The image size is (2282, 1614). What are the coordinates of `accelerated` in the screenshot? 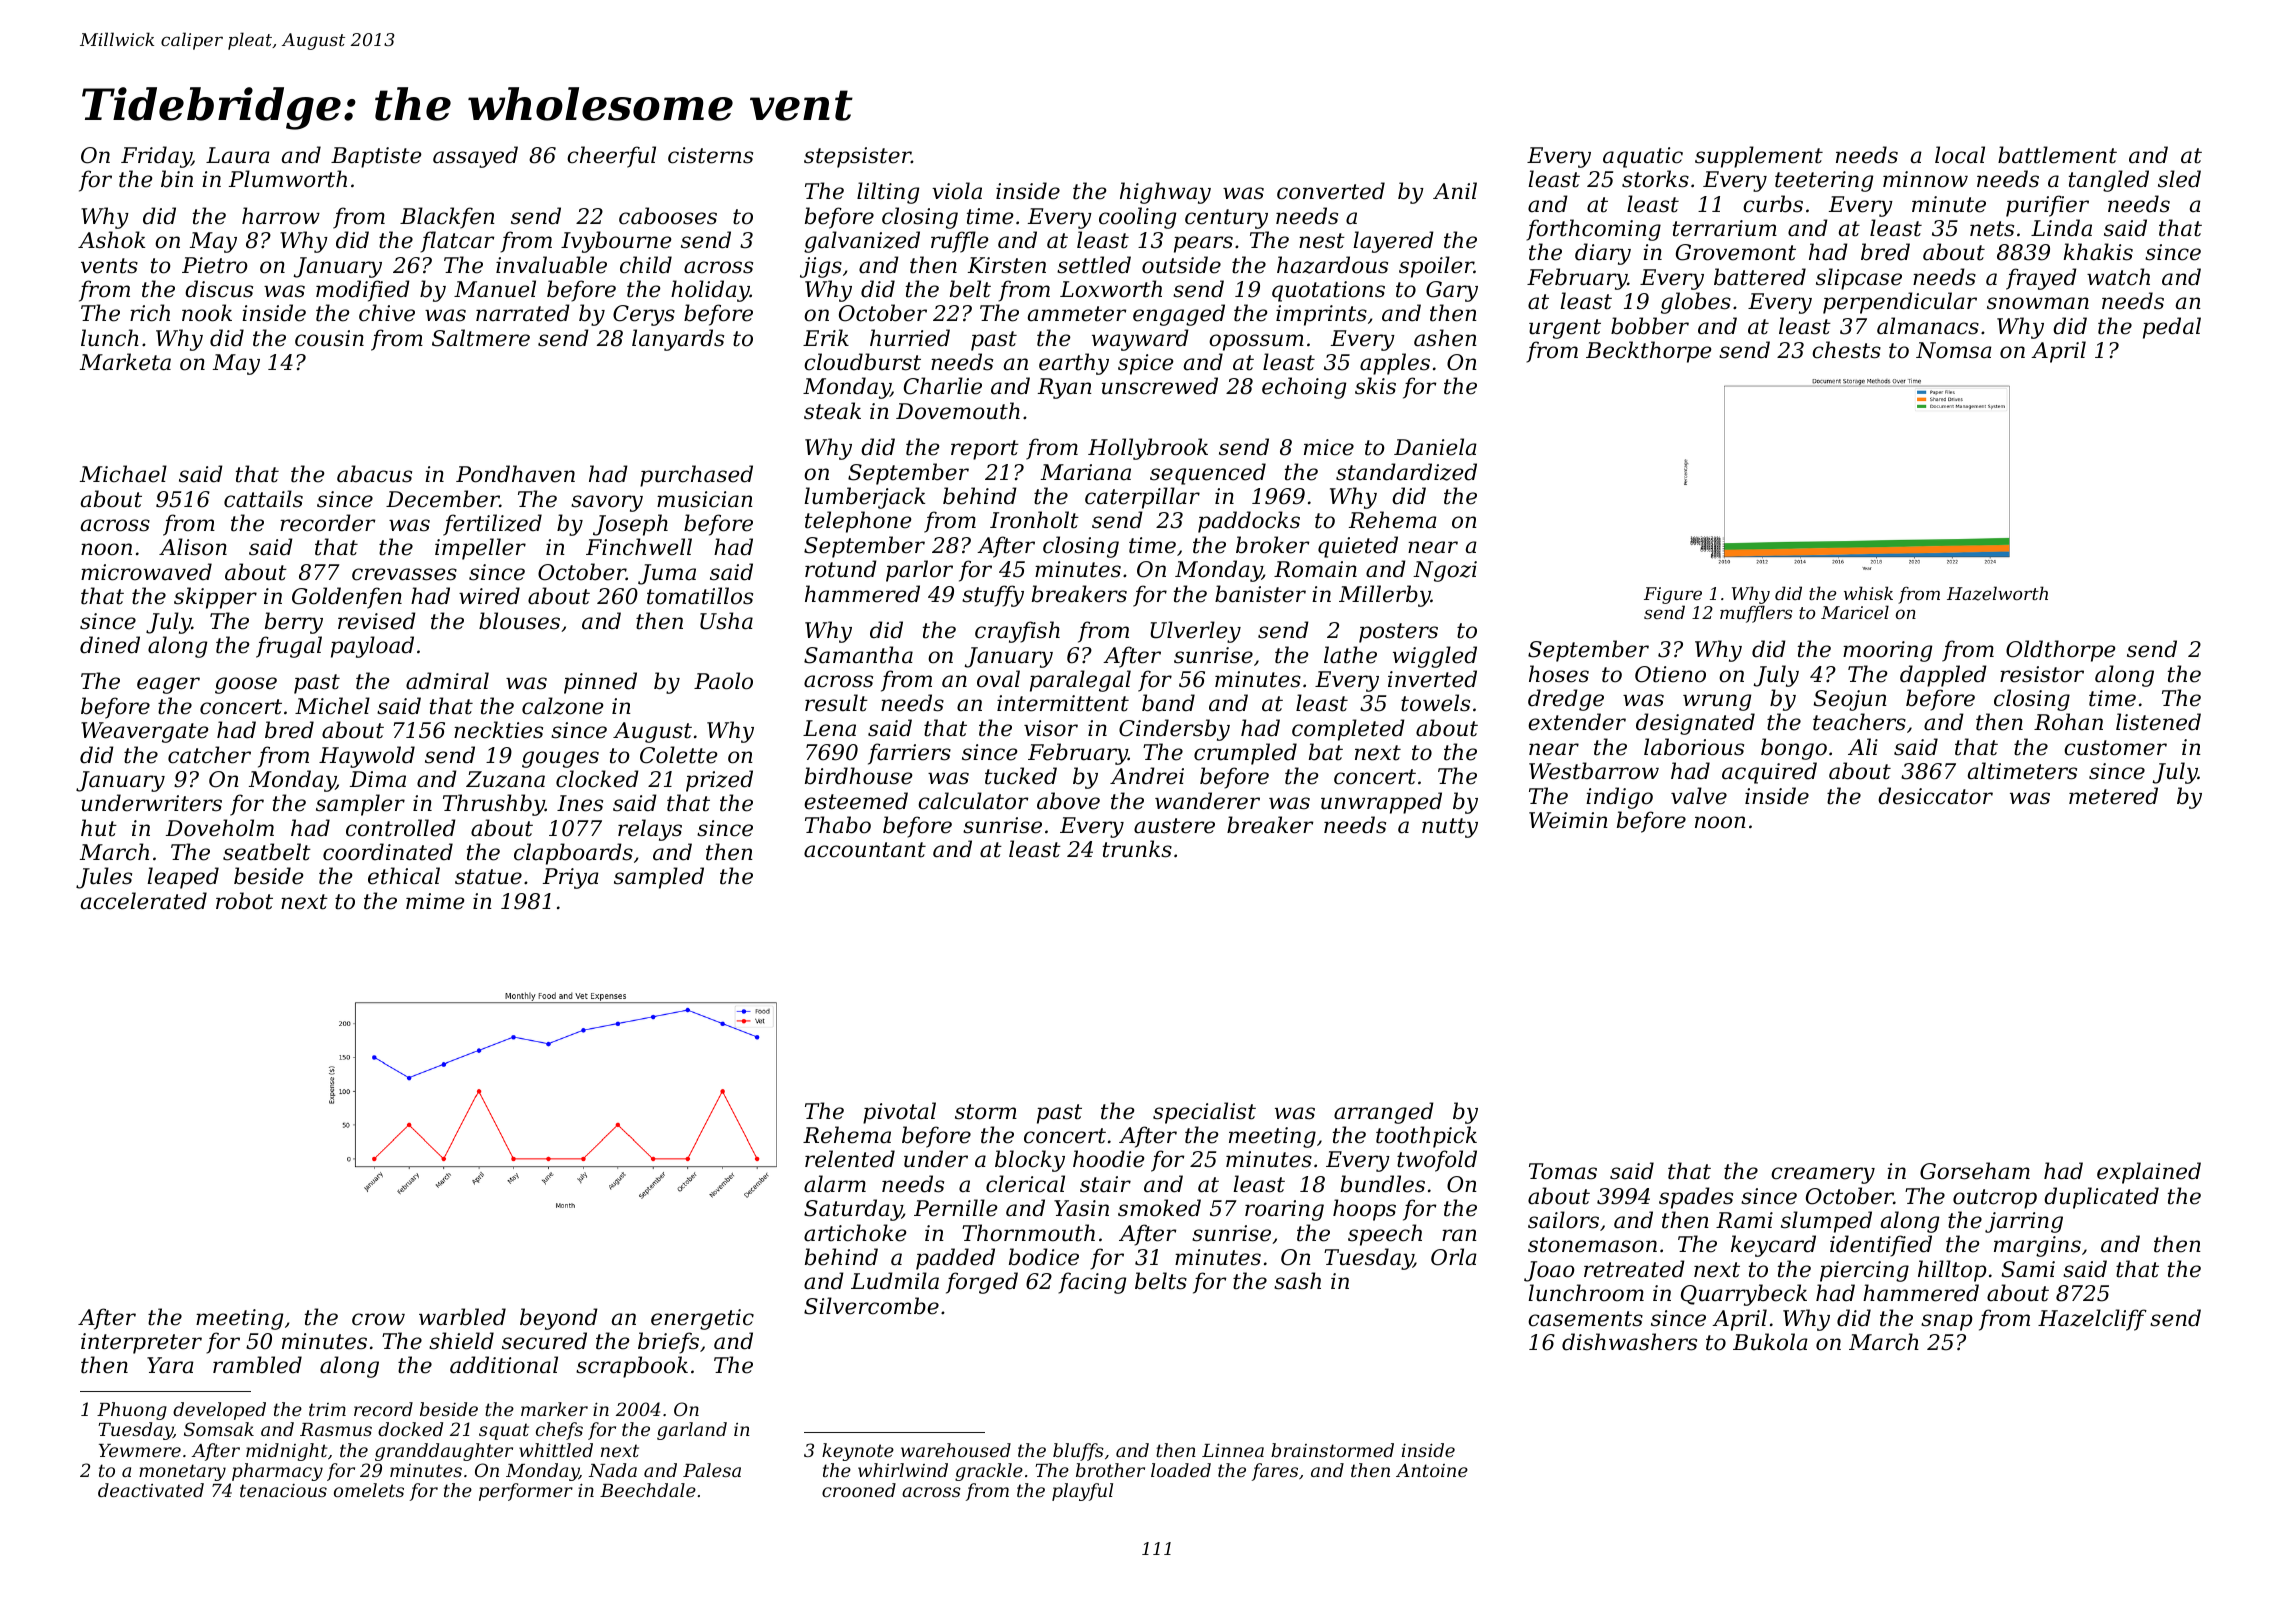 It's located at (144, 901).
